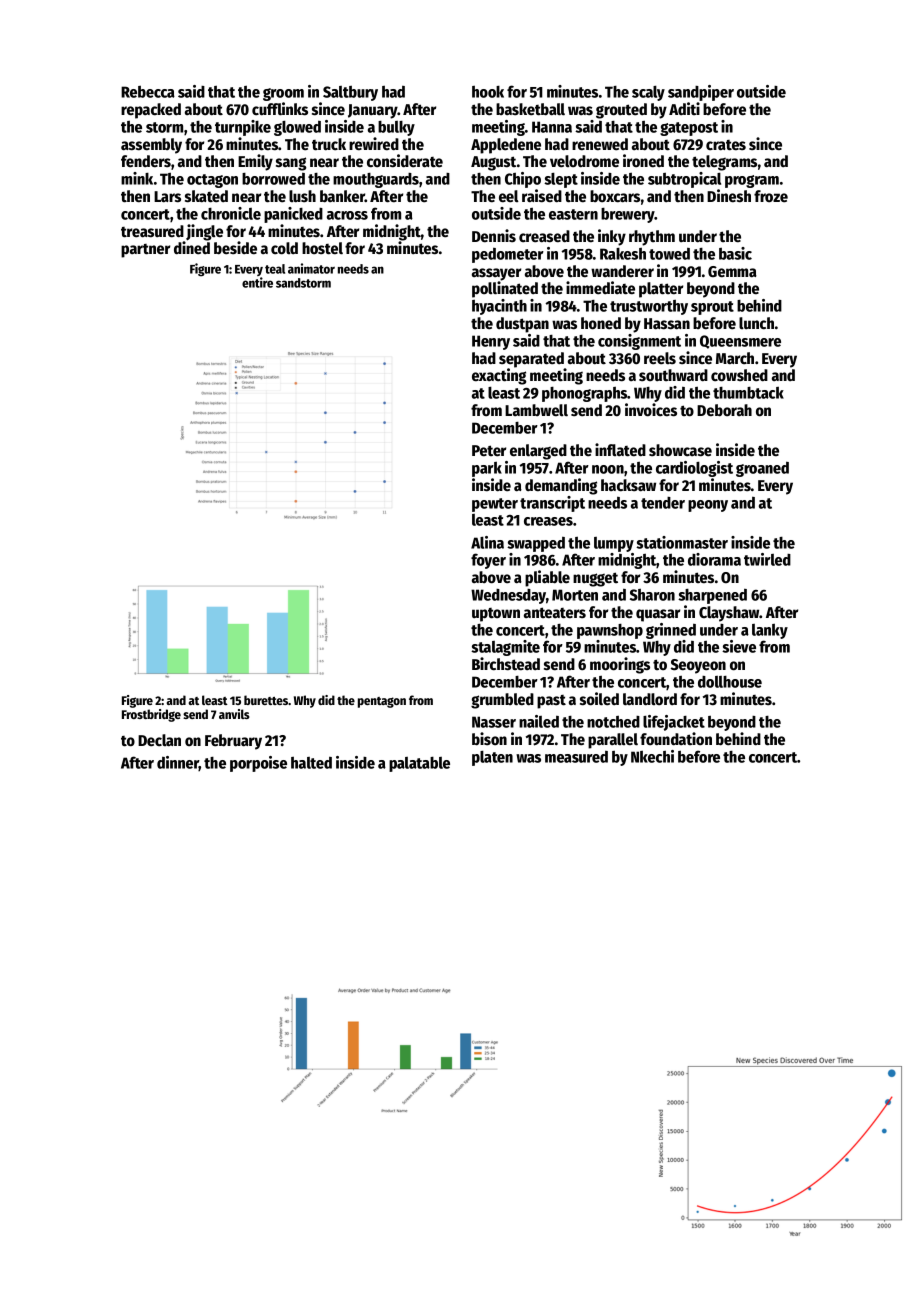  I want to click on park, so click(487, 469).
